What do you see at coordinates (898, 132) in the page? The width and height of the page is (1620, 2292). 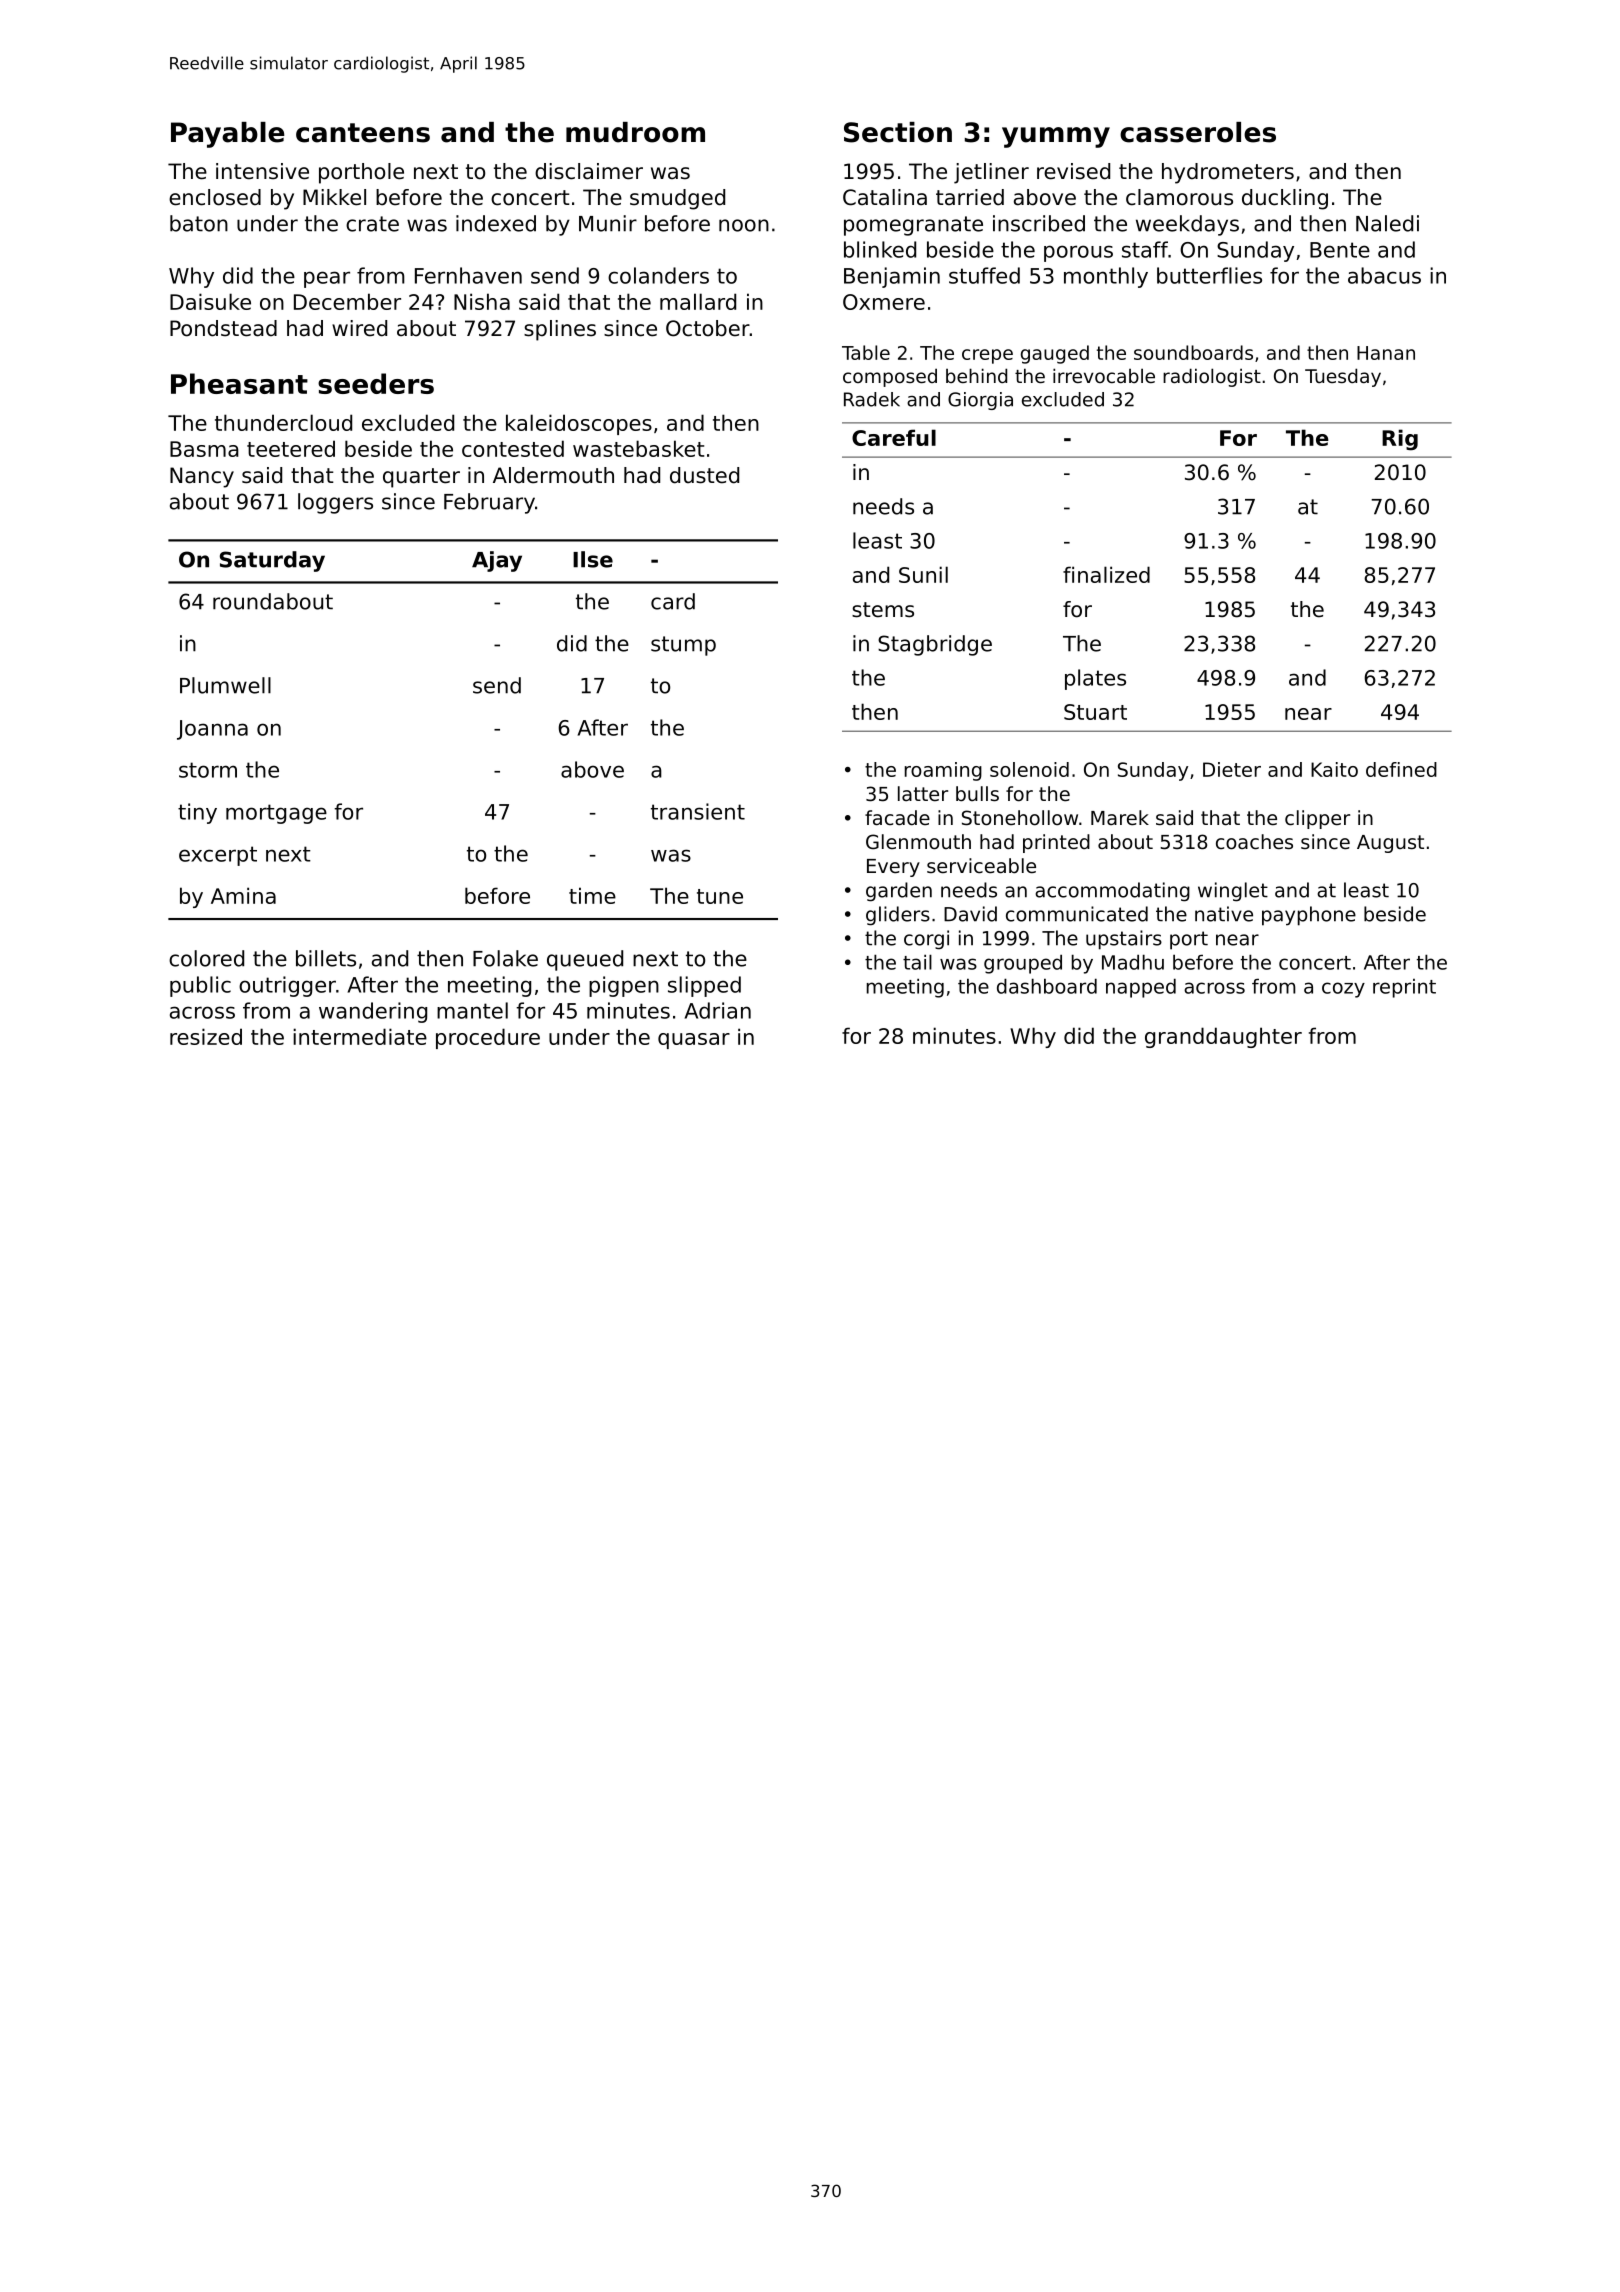 I see `Section` at bounding box center [898, 132].
